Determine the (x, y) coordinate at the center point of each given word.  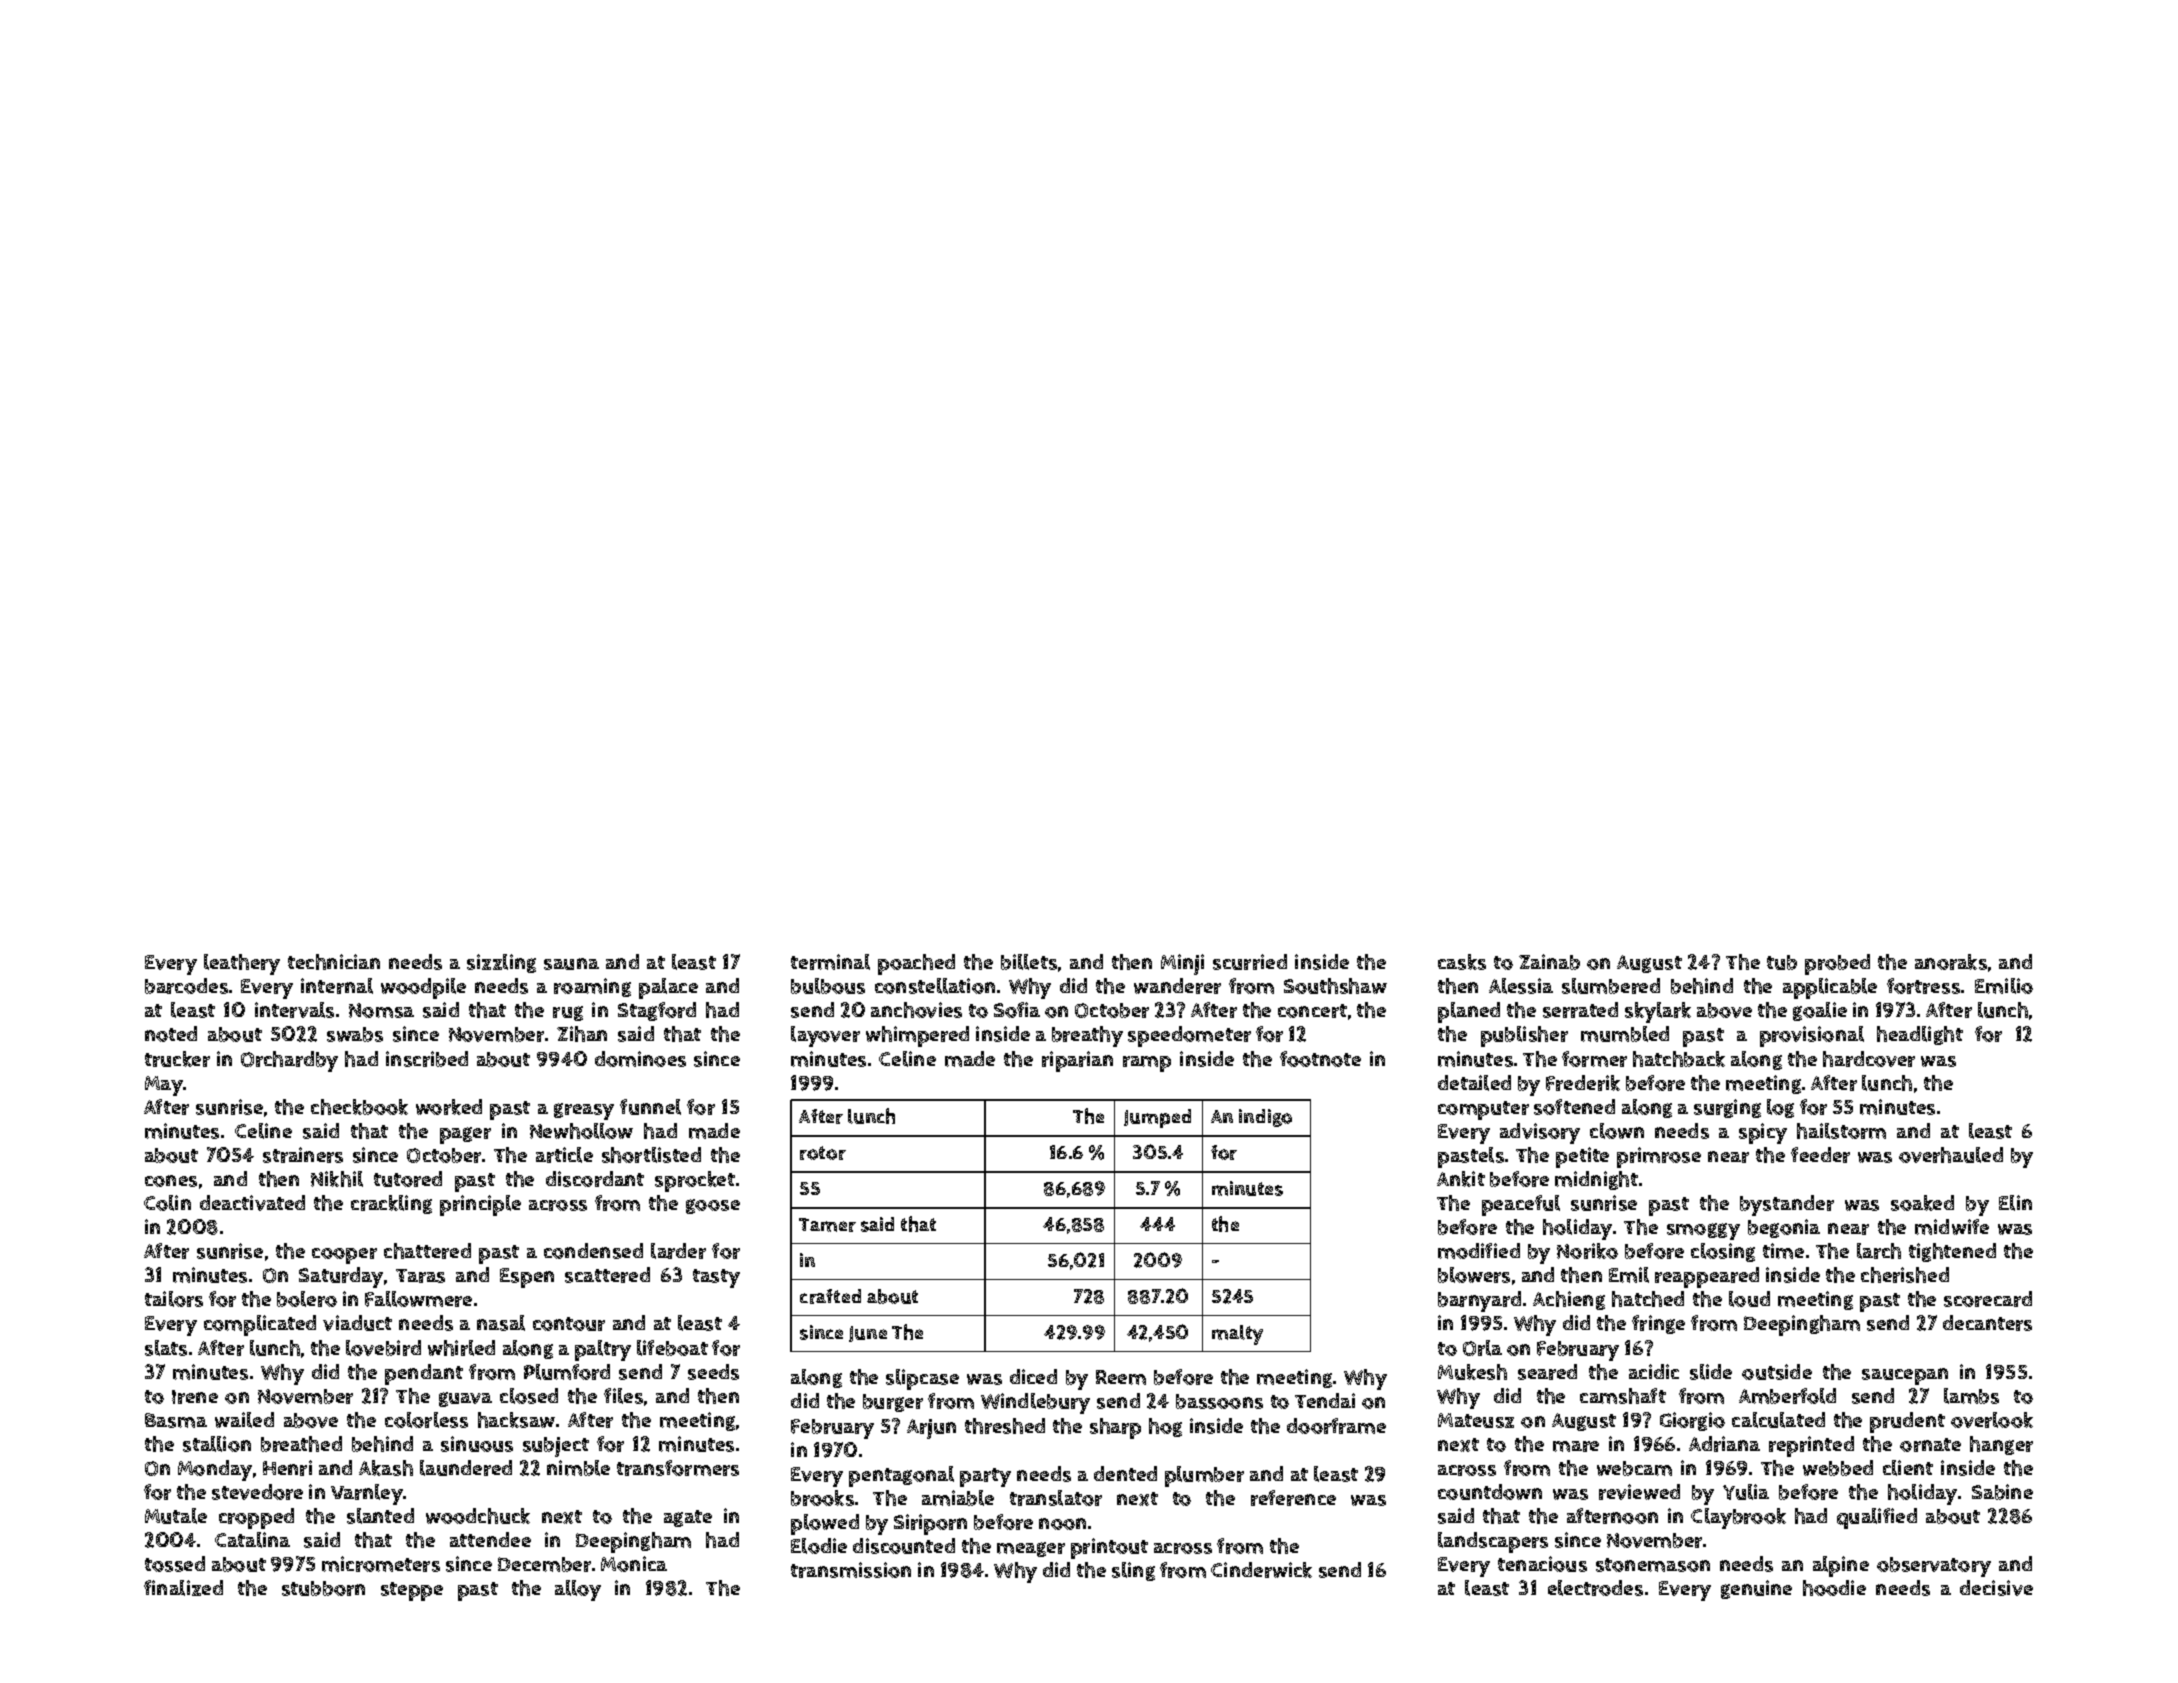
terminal (830, 962)
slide (1711, 1372)
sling (1133, 1571)
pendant (424, 1374)
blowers (1474, 1275)
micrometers (381, 1564)
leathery (242, 964)
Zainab (1549, 962)
